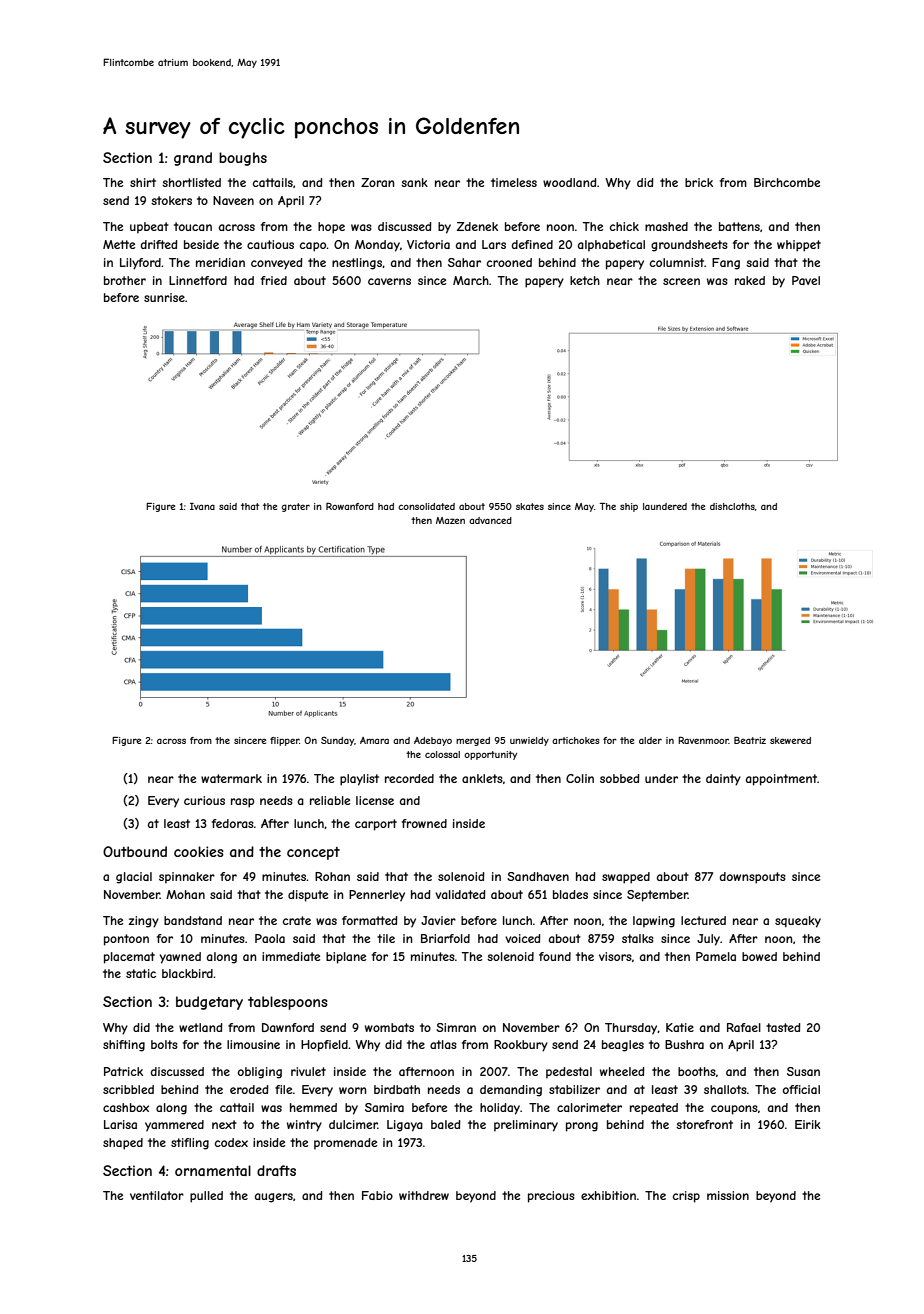 This document has width=924, height=1314. Describe the element at coordinates (570, 182) in the document. I see `woodland` at that location.
